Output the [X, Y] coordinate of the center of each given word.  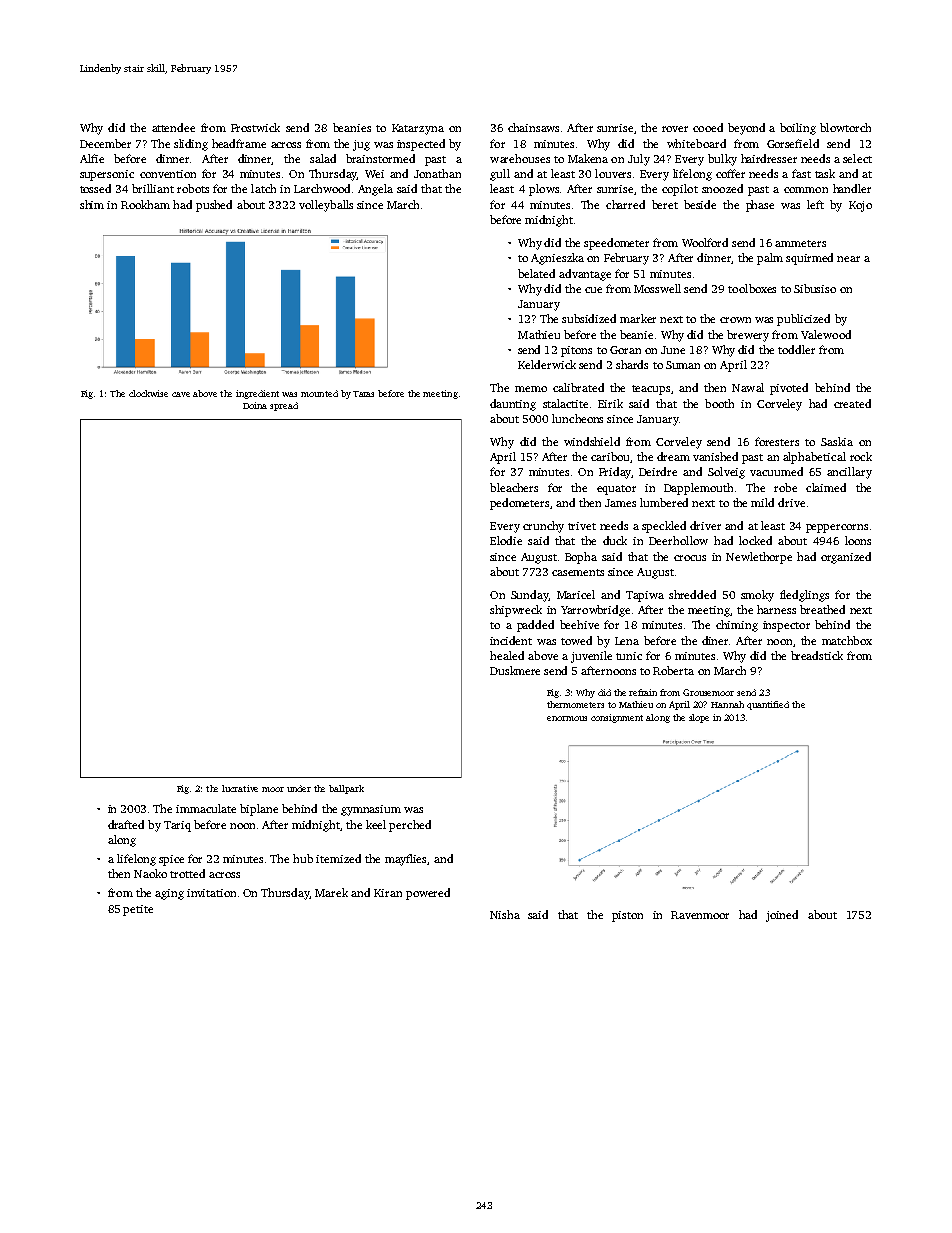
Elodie [506, 540]
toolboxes [752, 288]
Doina [255, 405]
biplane [259, 810]
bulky [722, 160]
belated [536, 273]
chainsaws [533, 127]
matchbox [847, 640]
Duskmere [515, 670]
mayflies [405, 860]
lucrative [240, 788]
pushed [214, 206]
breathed [822, 609]
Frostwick [255, 127]
